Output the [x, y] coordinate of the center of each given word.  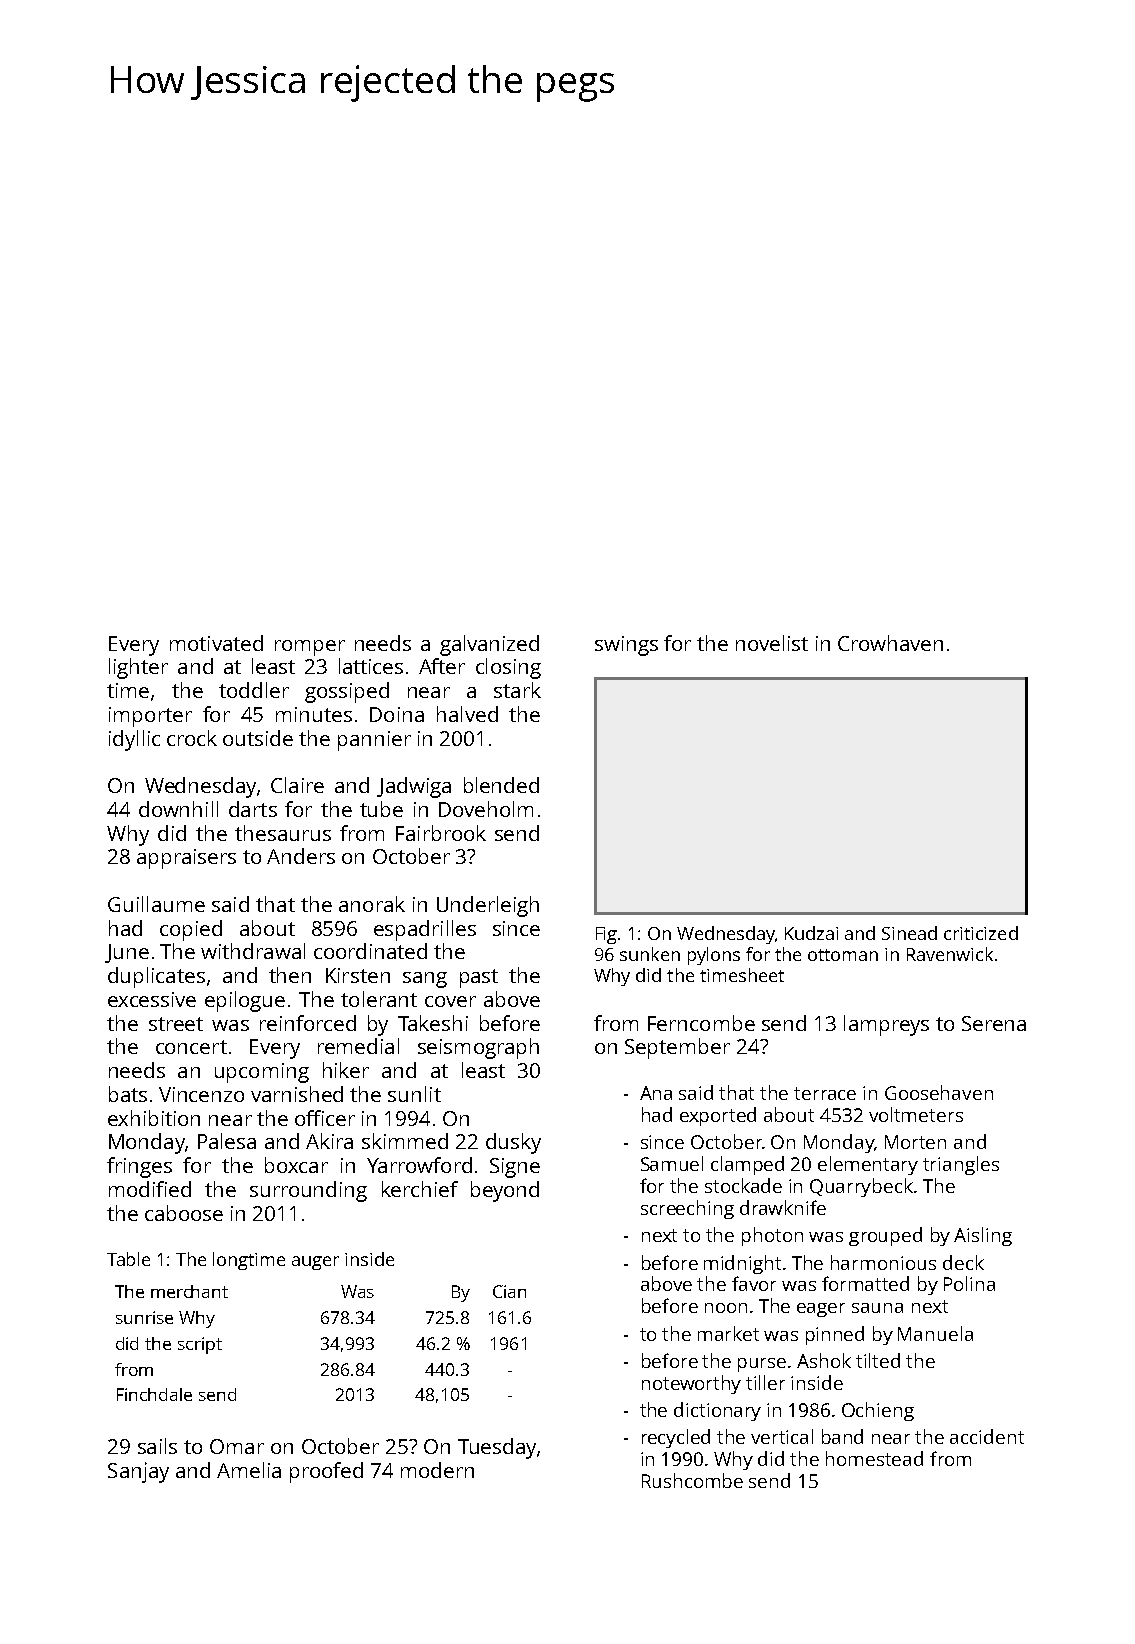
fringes [139, 1167]
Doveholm [486, 809]
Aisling [983, 1236]
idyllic [134, 740]
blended [501, 785]
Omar [237, 1446]
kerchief [420, 1189]
